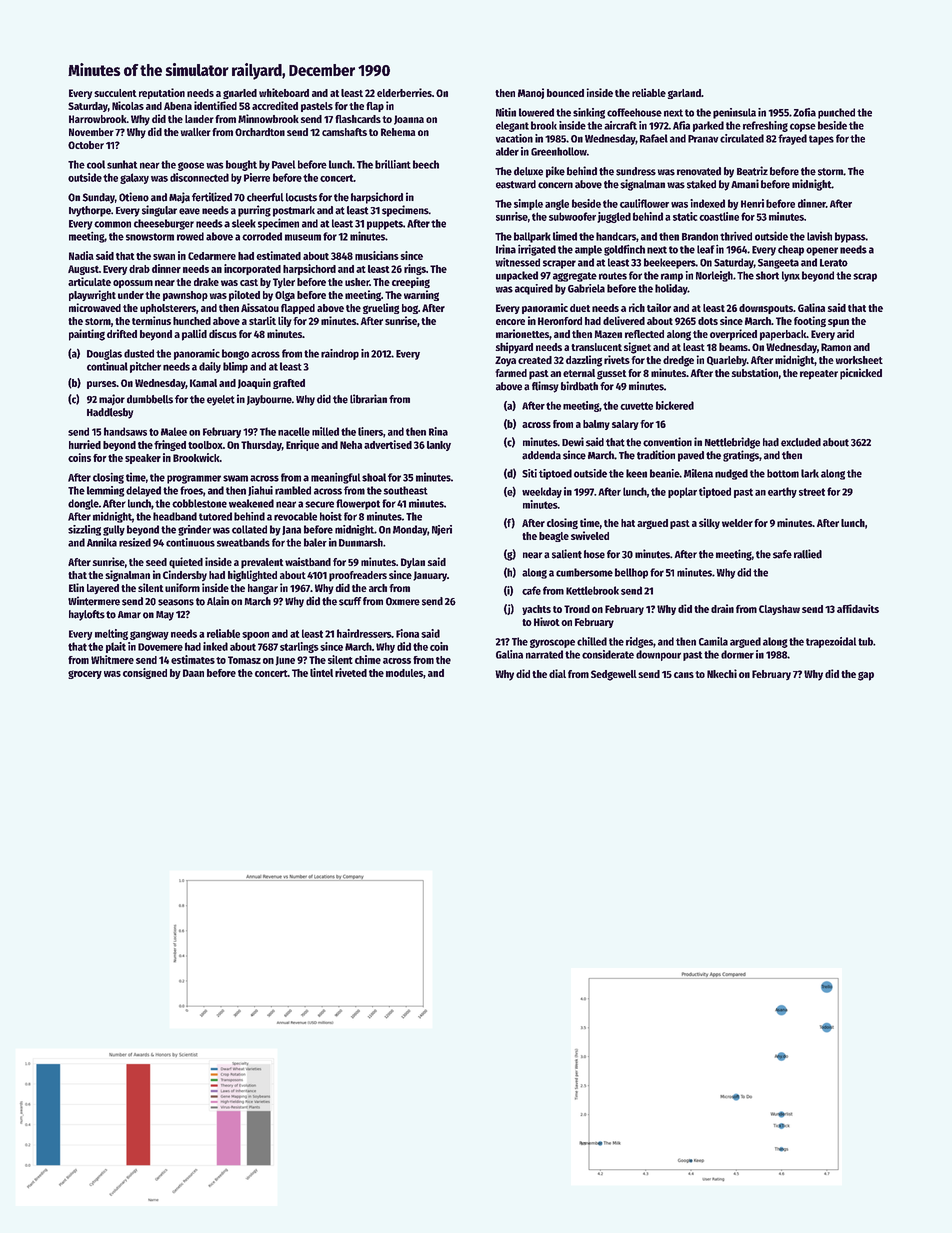  Describe the element at coordinates (85, 444) in the screenshot. I see `hurried` at that location.
